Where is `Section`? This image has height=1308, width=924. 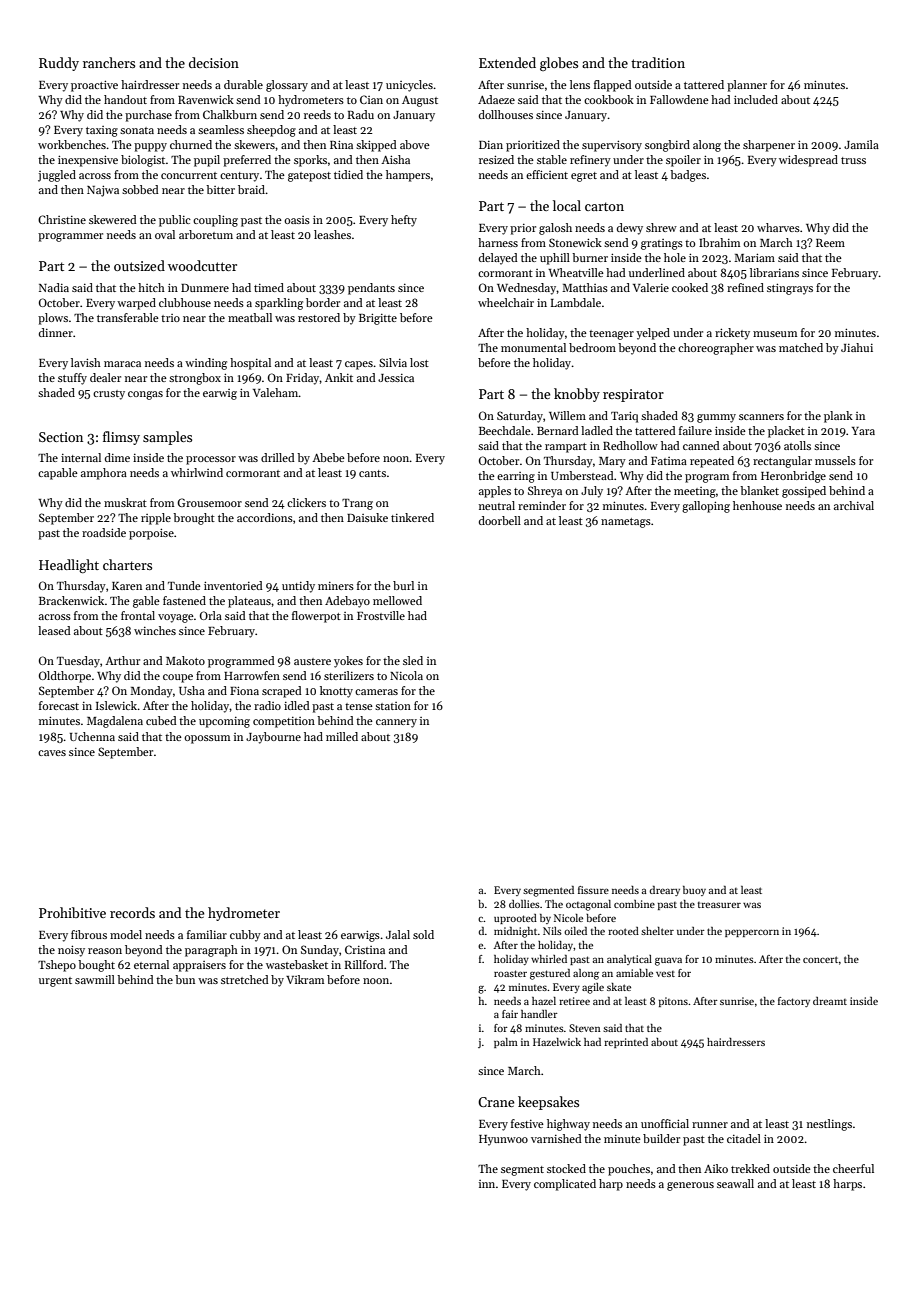 Section is located at coordinates (61, 437).
